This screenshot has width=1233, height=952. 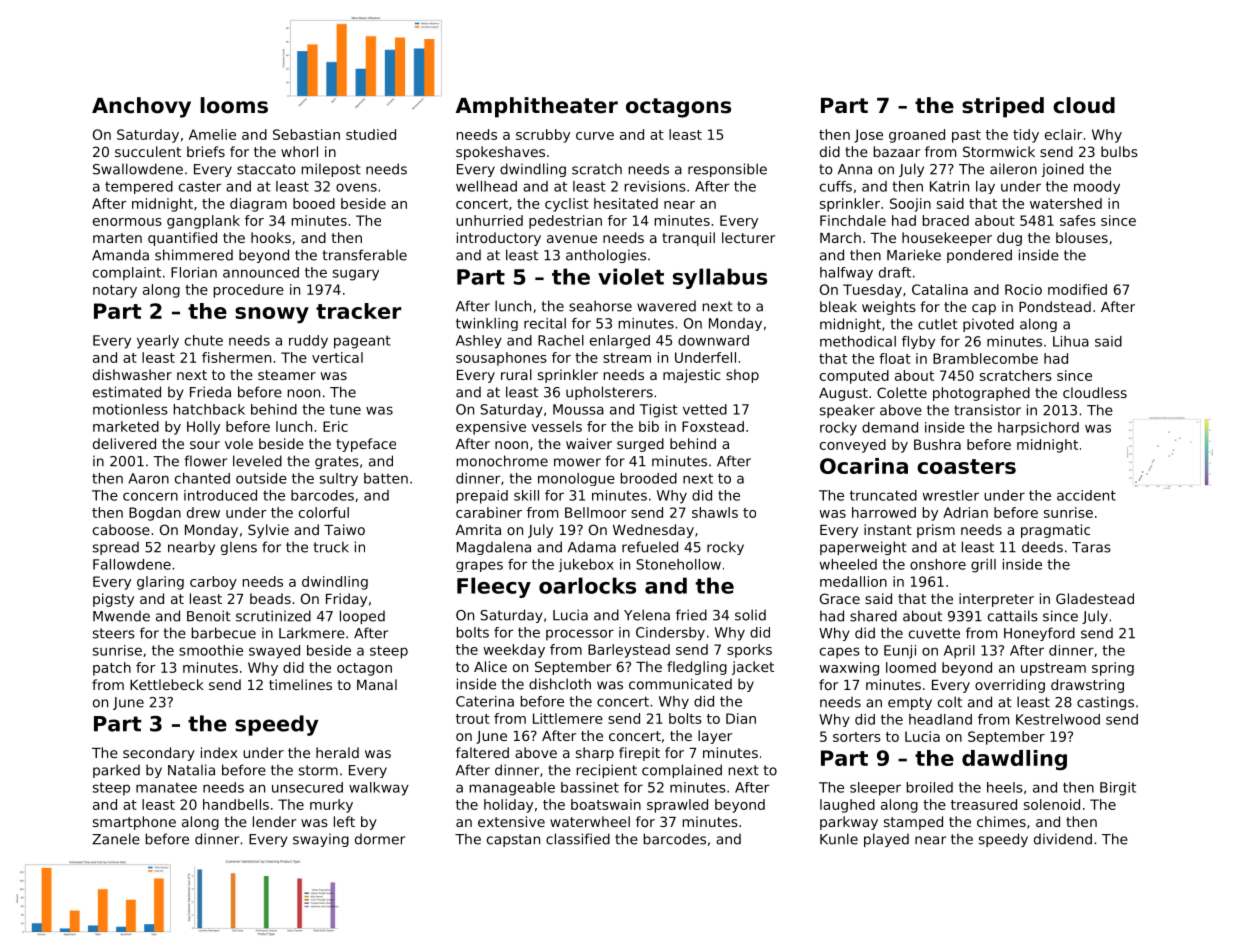 What do you see at coordinates (114, 633) in the screenshot?
I see `steers` at bounding box center [114, 633].
